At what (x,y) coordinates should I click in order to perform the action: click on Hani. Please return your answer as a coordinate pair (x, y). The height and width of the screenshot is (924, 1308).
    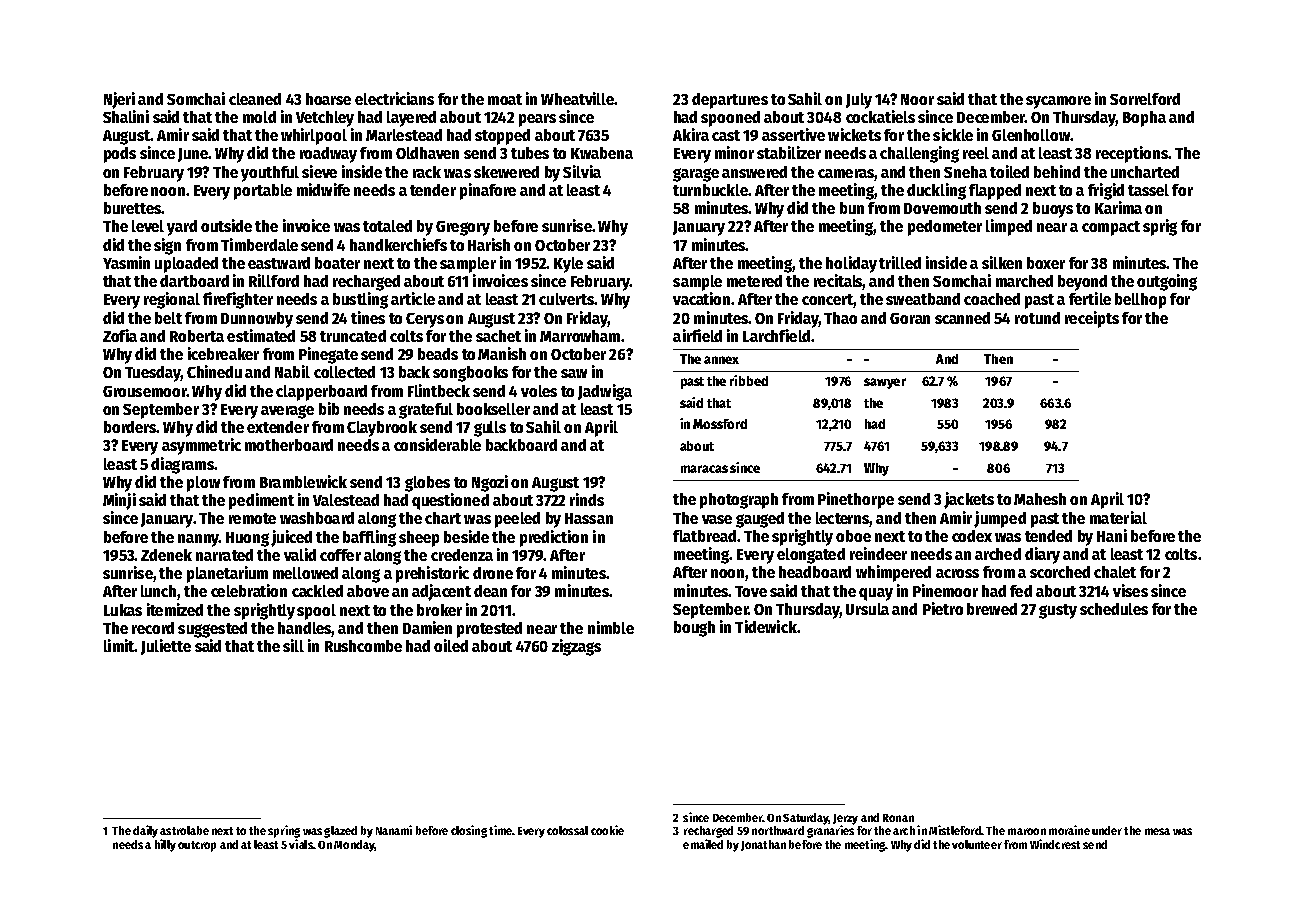
    Looking at the image, I should click on (1112, 535).
